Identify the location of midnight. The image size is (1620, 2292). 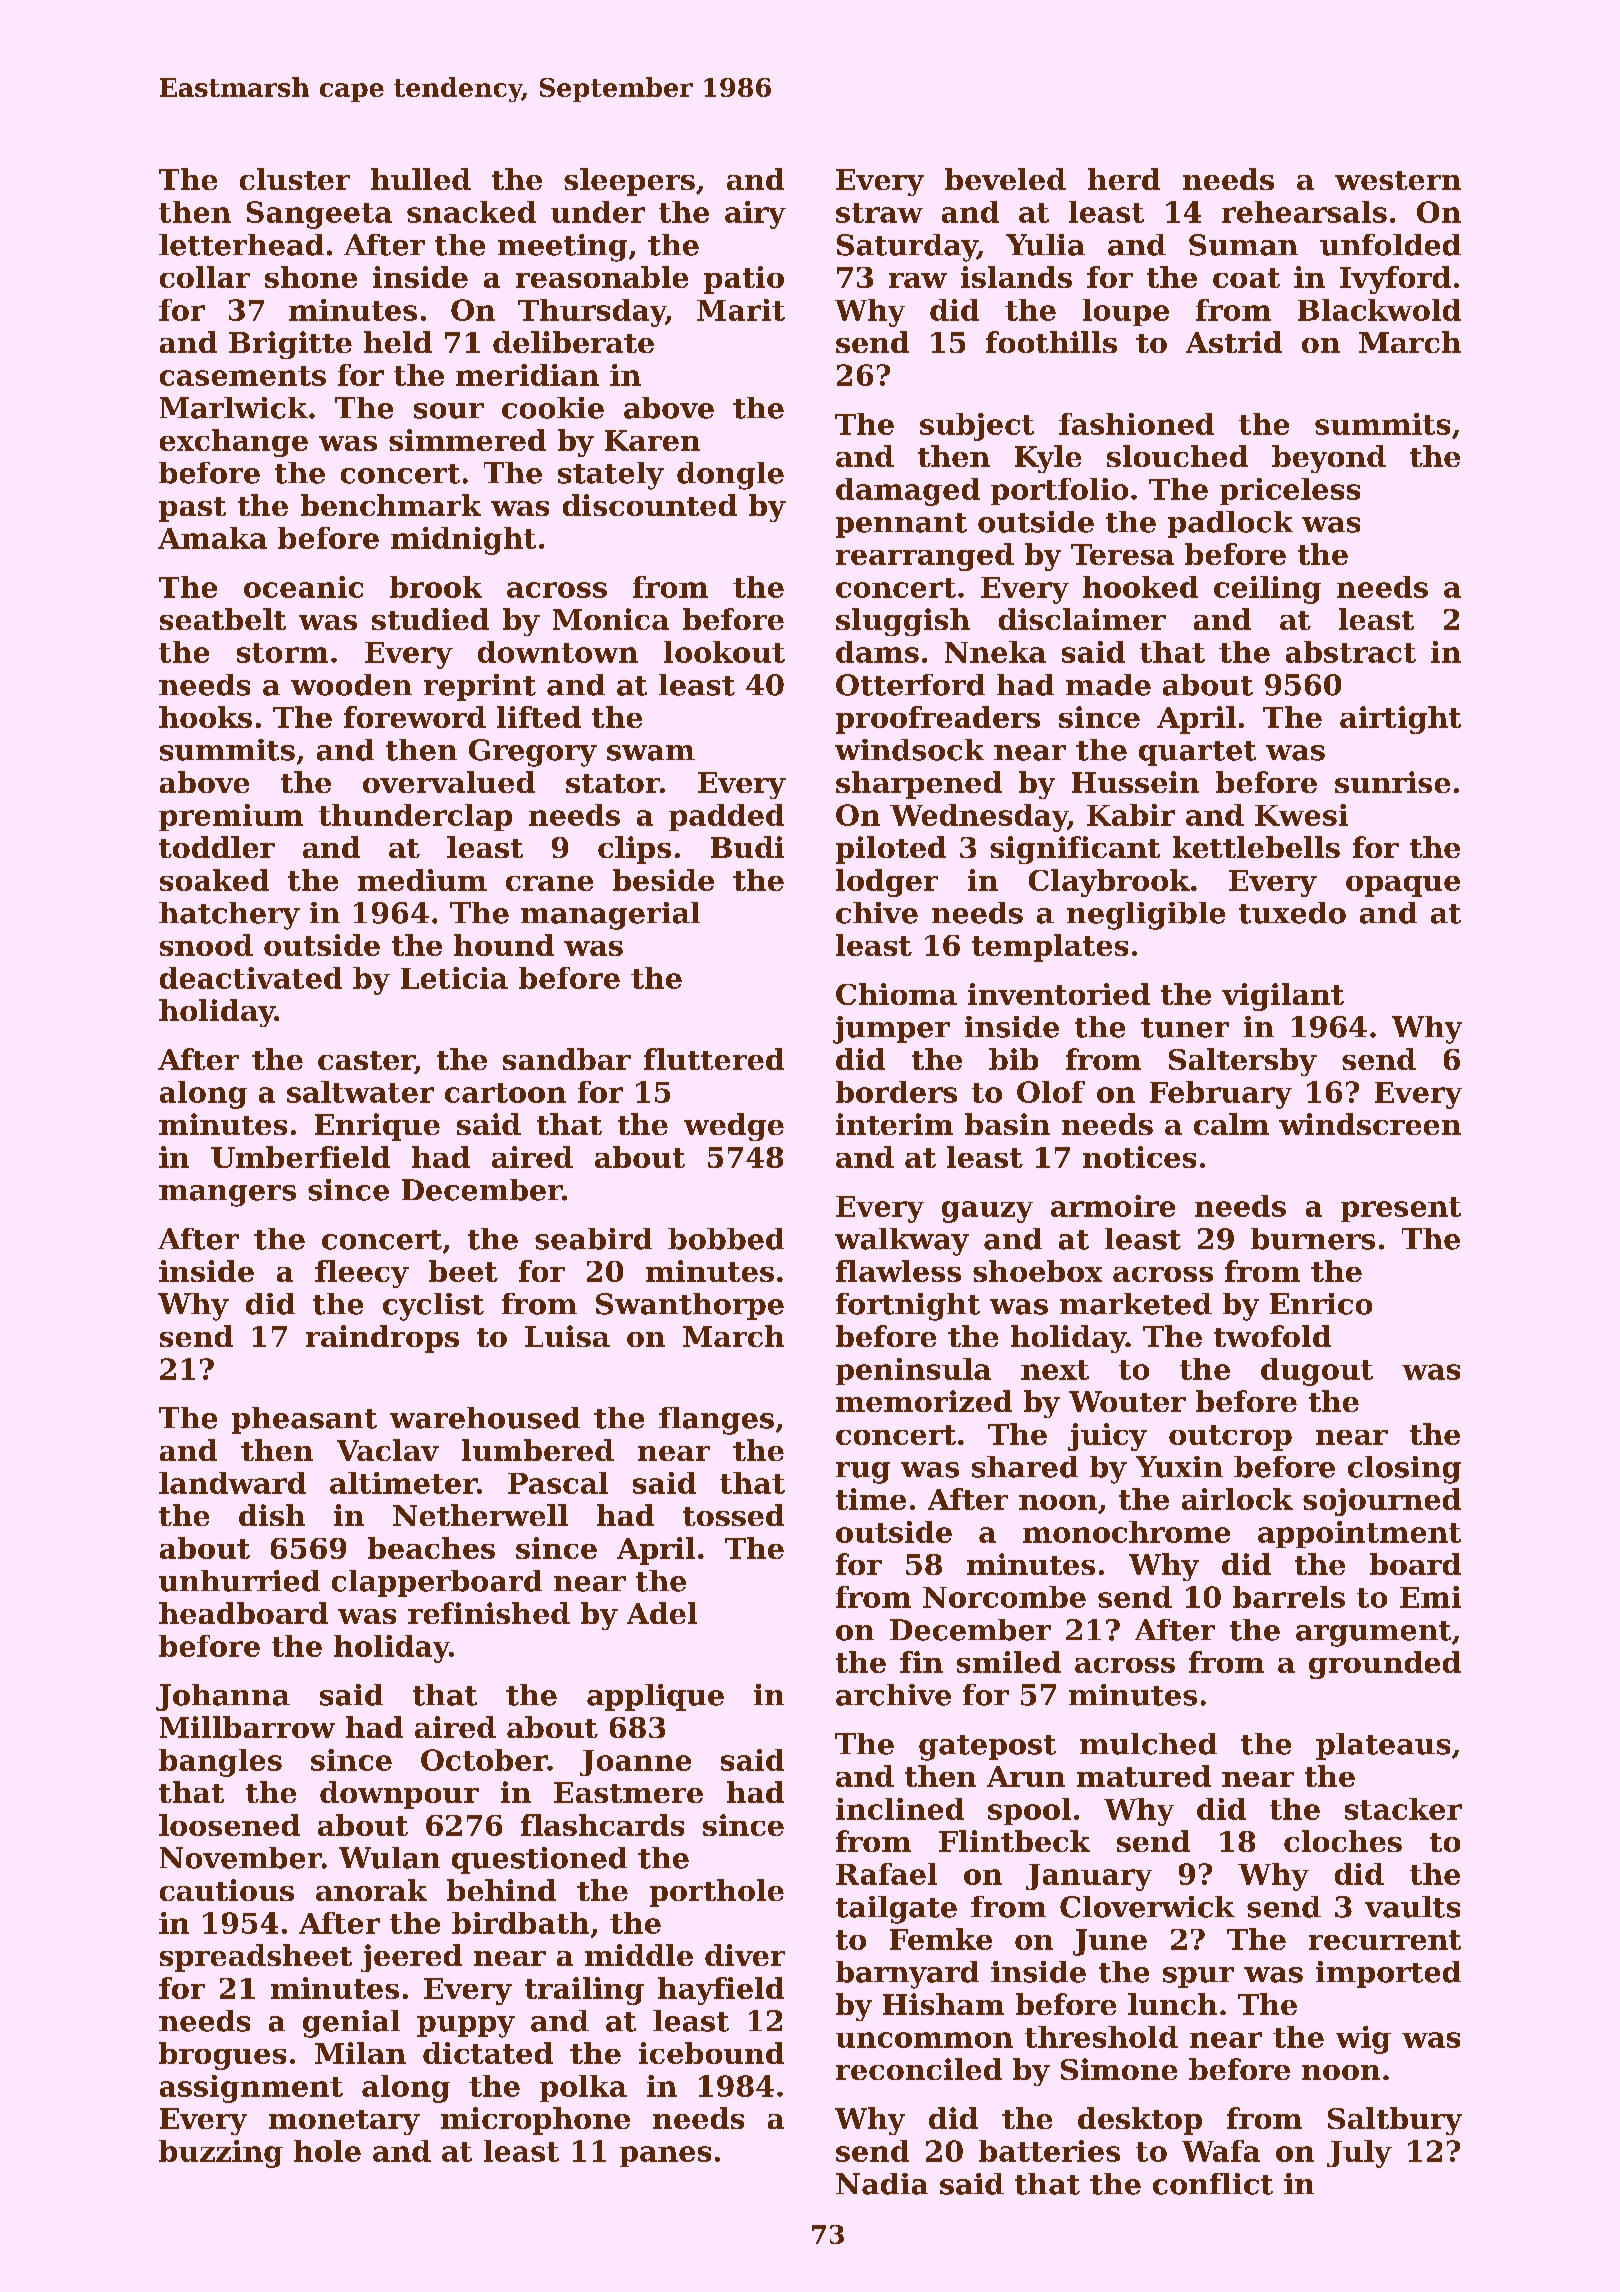
(463, 541).
